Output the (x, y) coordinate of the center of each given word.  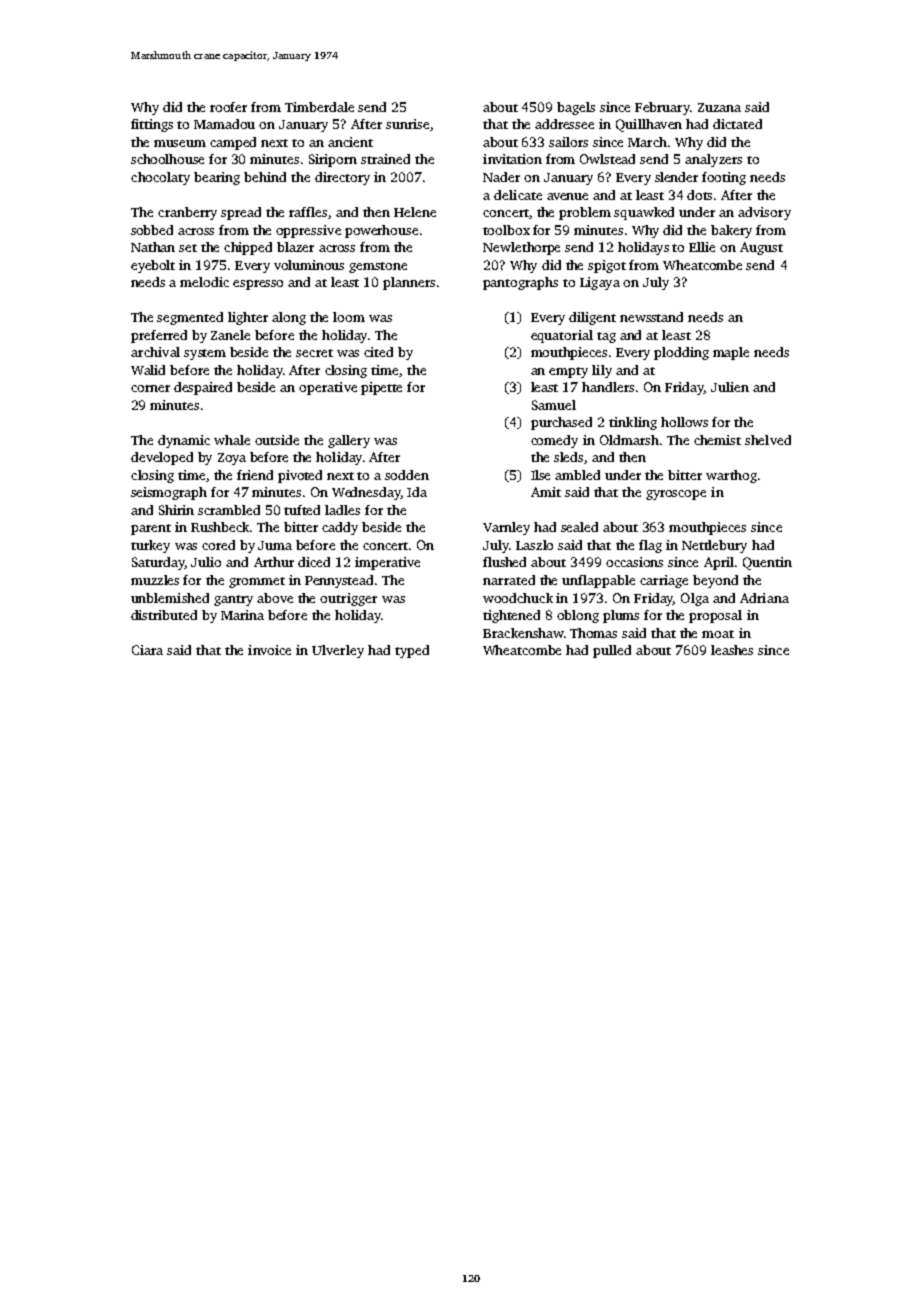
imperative (387, 563)
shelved (768, 440)
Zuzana (719, 107)
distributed (164, 615)
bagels (576, 108)
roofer (228, 107)
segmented (190, 318)
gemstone (378, 267)
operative (328, 388)
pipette (381, 388)
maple (731, 353)
